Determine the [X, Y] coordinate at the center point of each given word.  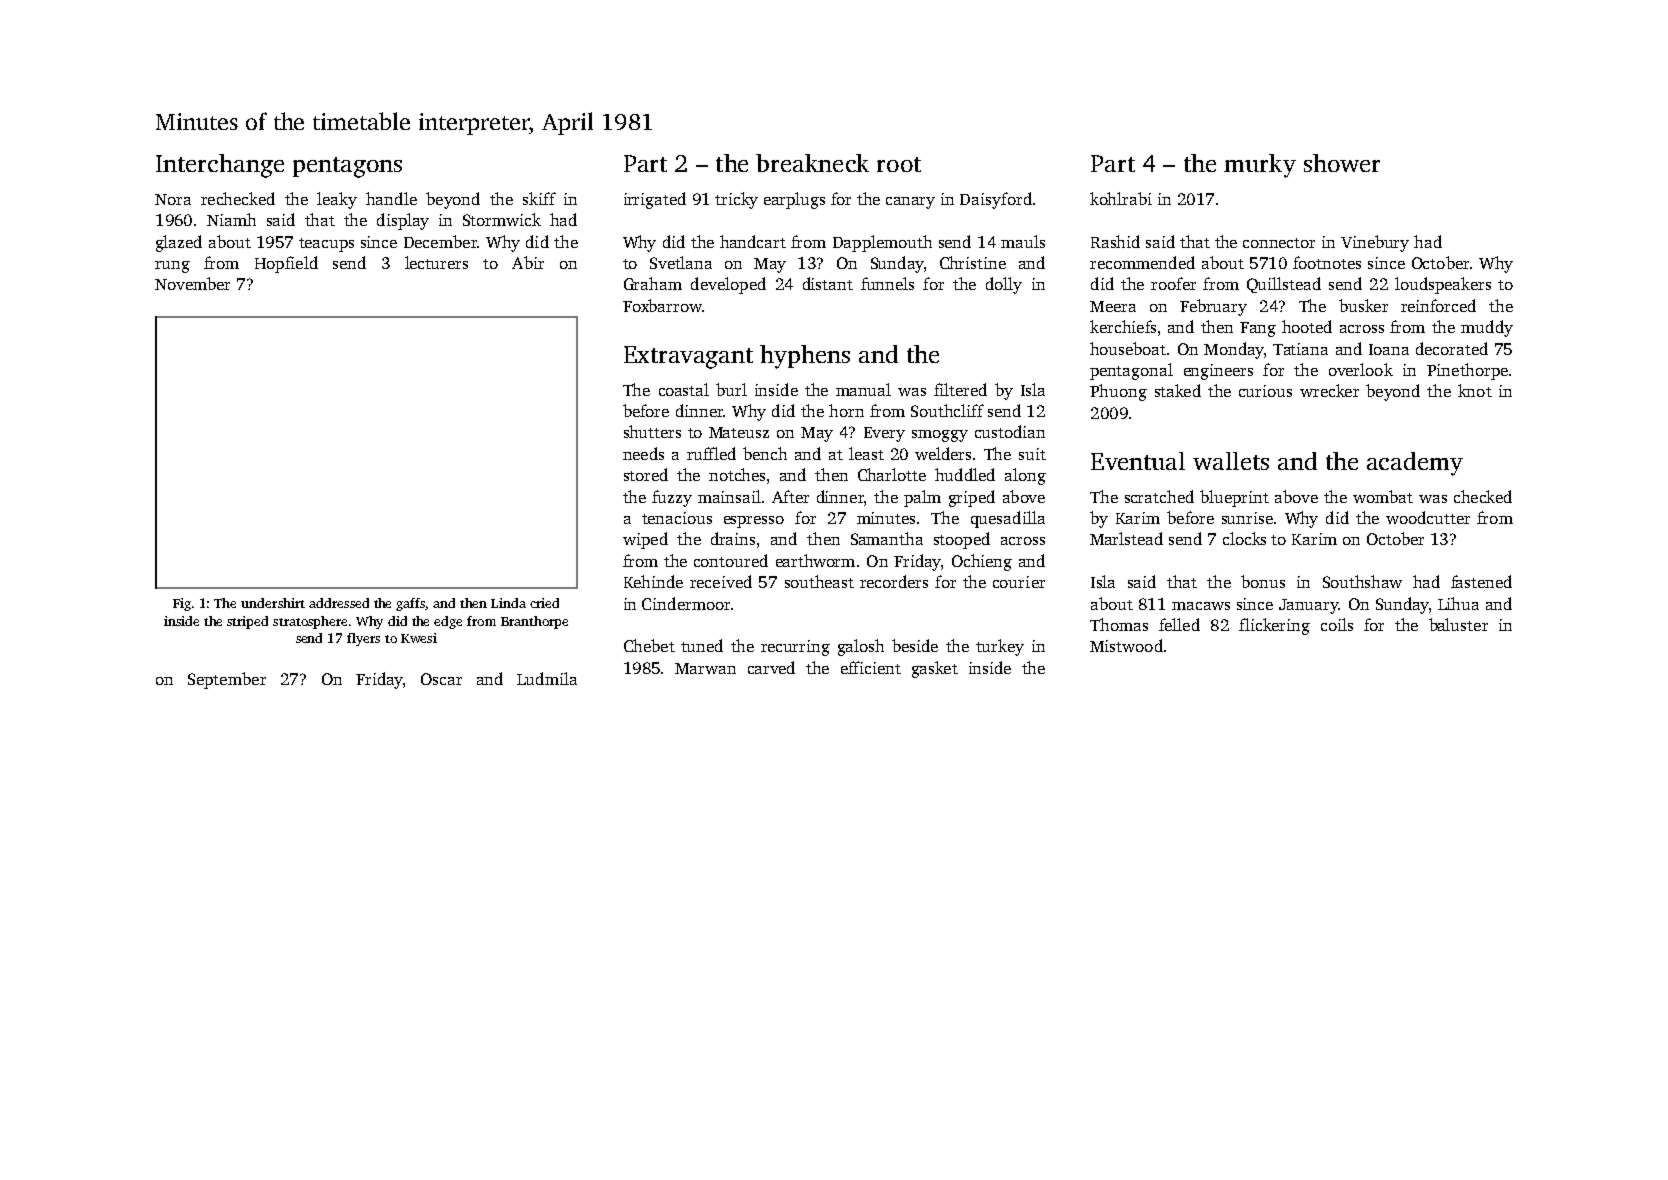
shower [1342, 163]
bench [765, 453]
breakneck [812, 163]
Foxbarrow [662, 305]
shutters [652, 431]
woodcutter [1428, 517]
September [227, 680]
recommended [1142, 262]
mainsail [729, 496]
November [192, 283]
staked [1178, 390]
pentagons [347, 167]
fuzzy [672, 498]
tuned [702, 645]
